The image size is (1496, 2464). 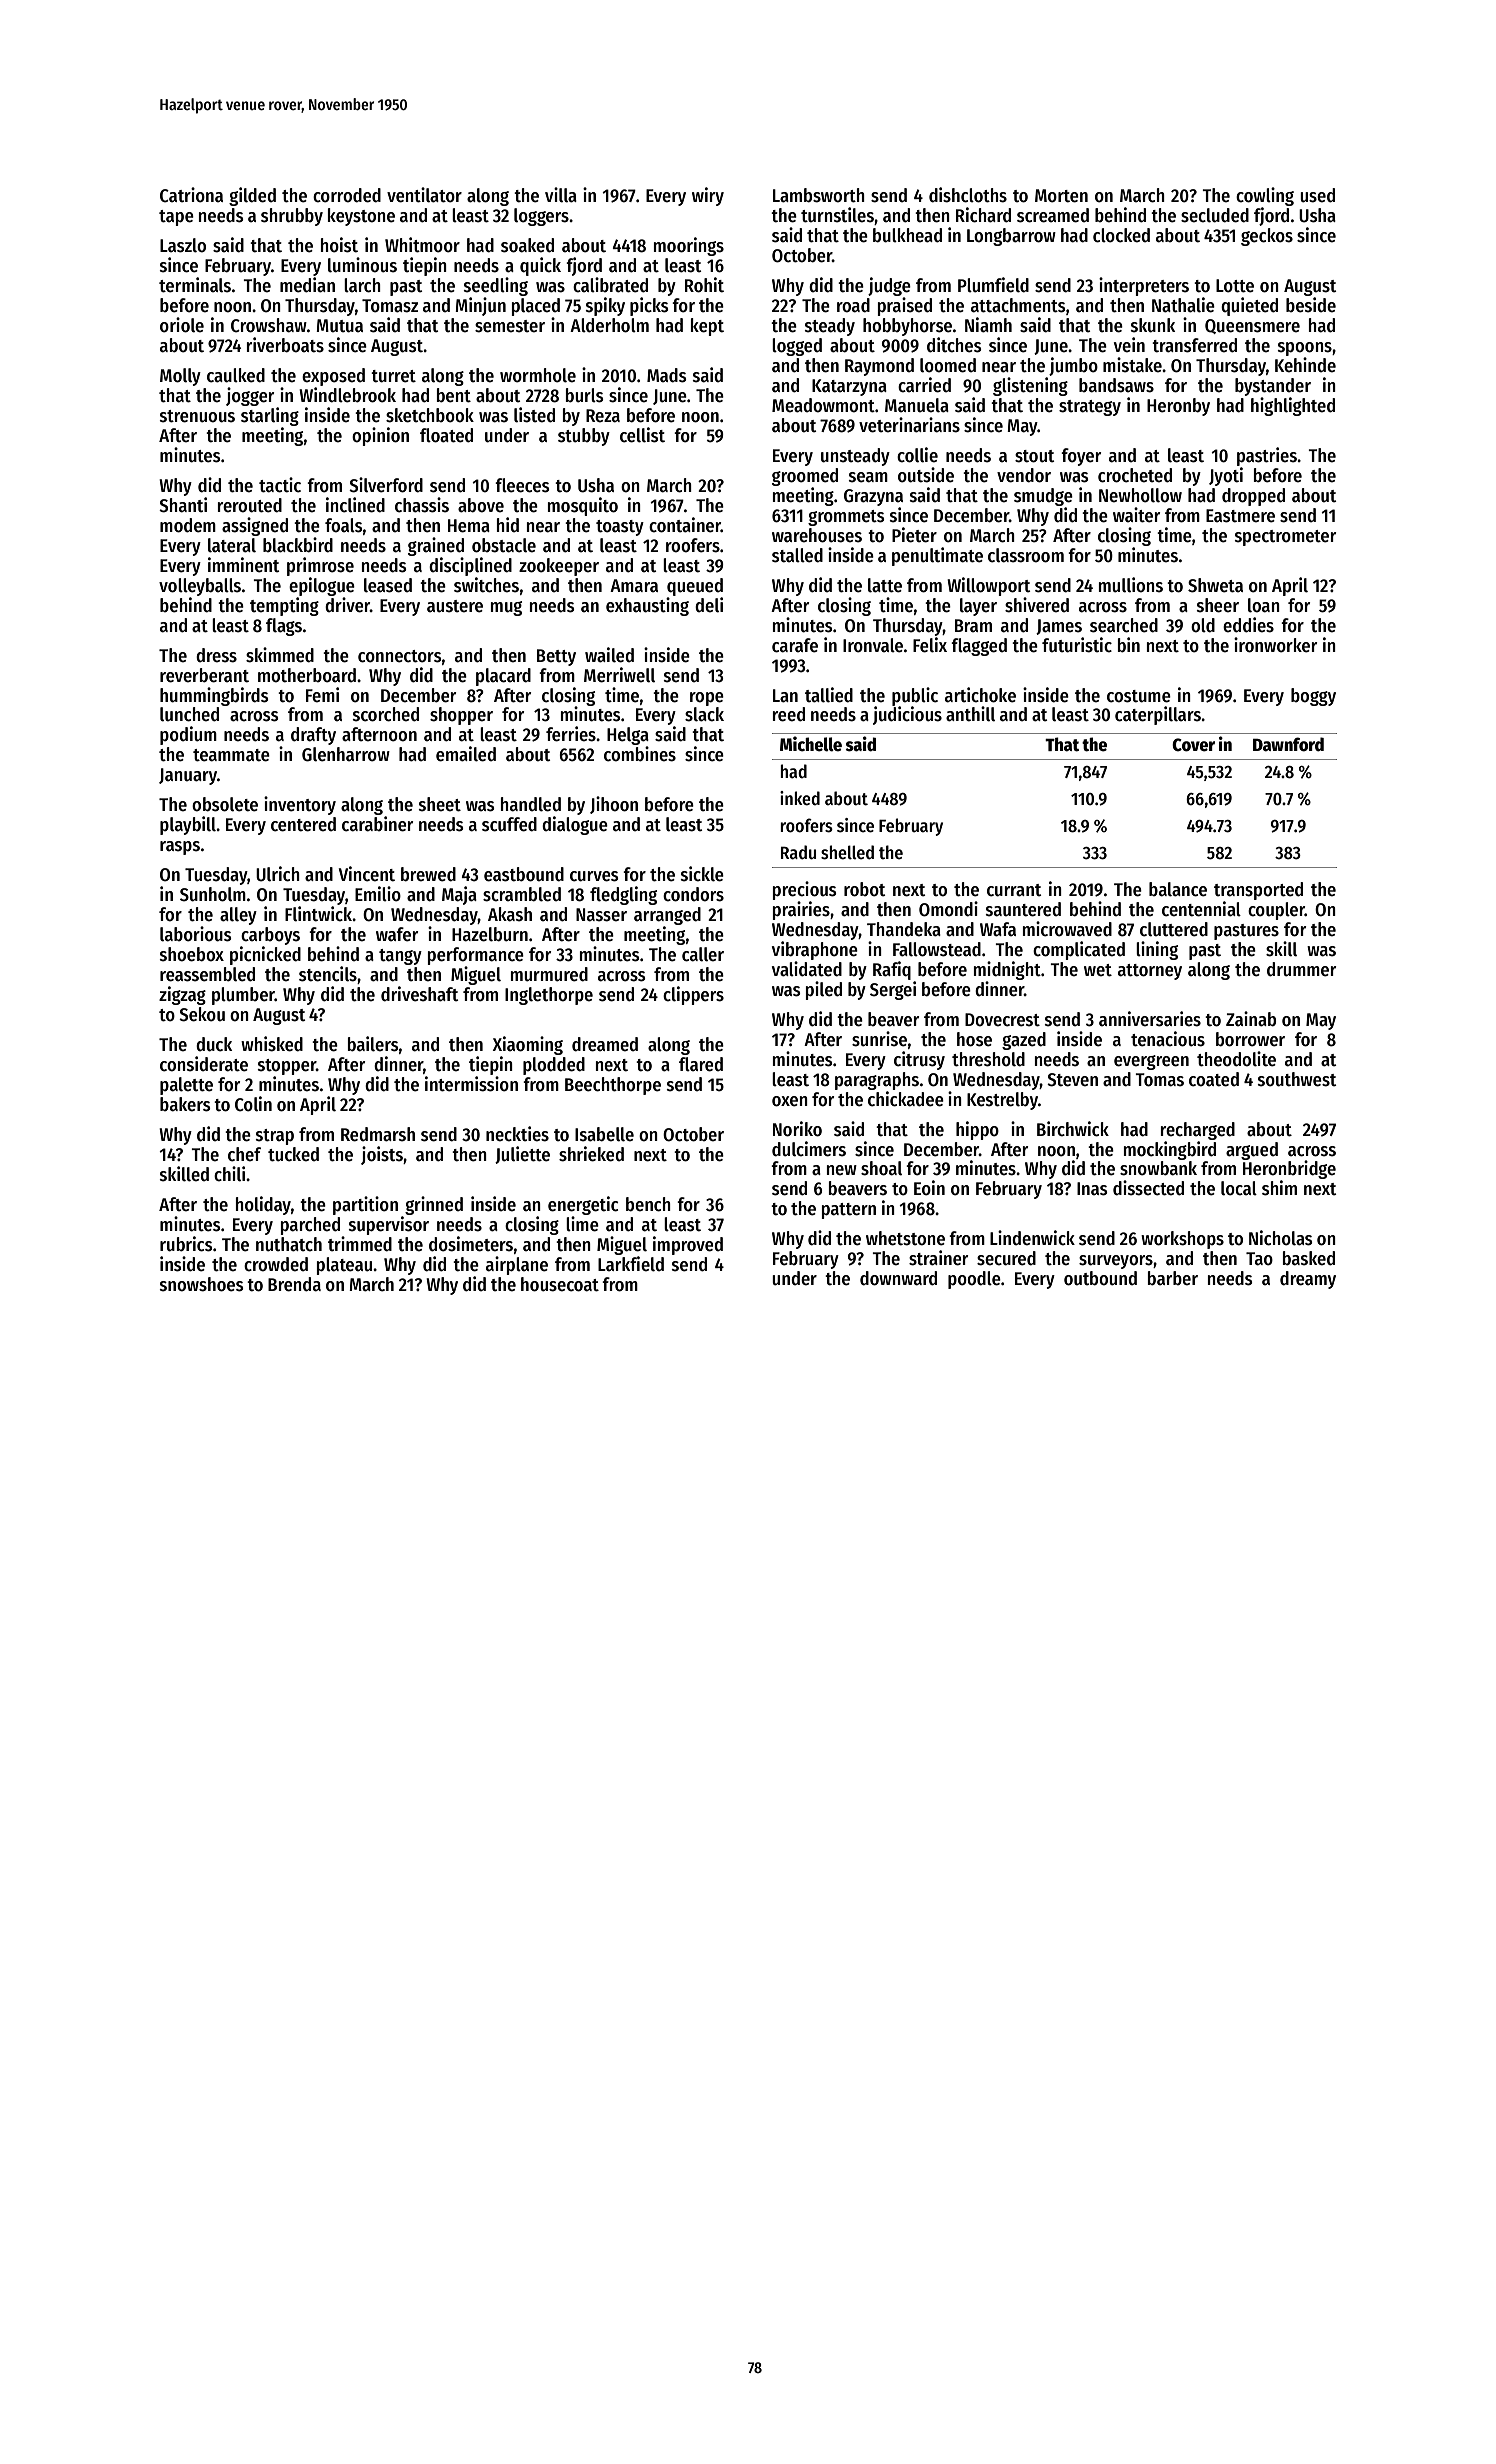 I want to click on anthill, so click(x=970, y=714).
